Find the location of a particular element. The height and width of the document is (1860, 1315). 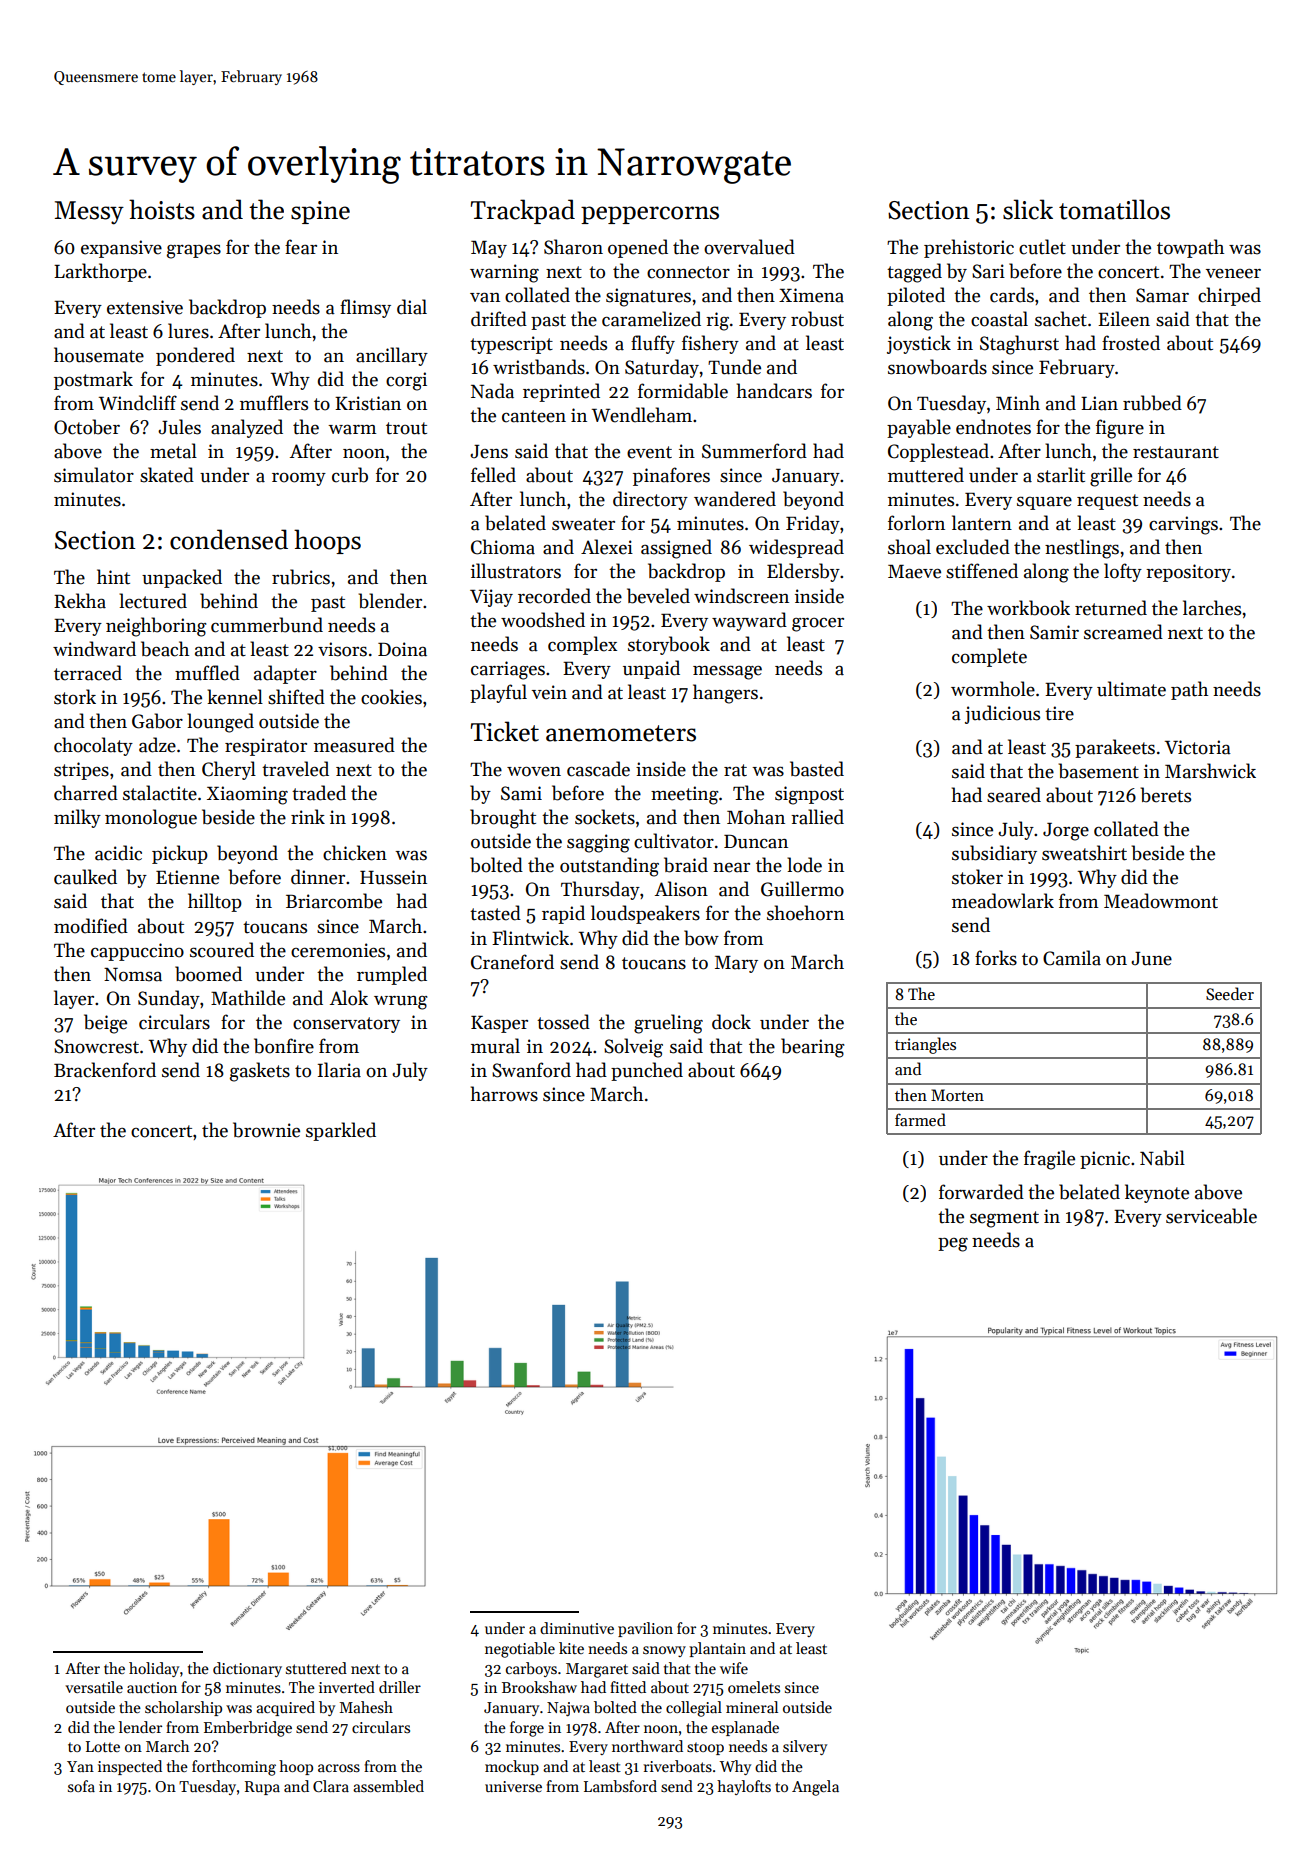

diminutive is located at coordinates (577, 1628).
